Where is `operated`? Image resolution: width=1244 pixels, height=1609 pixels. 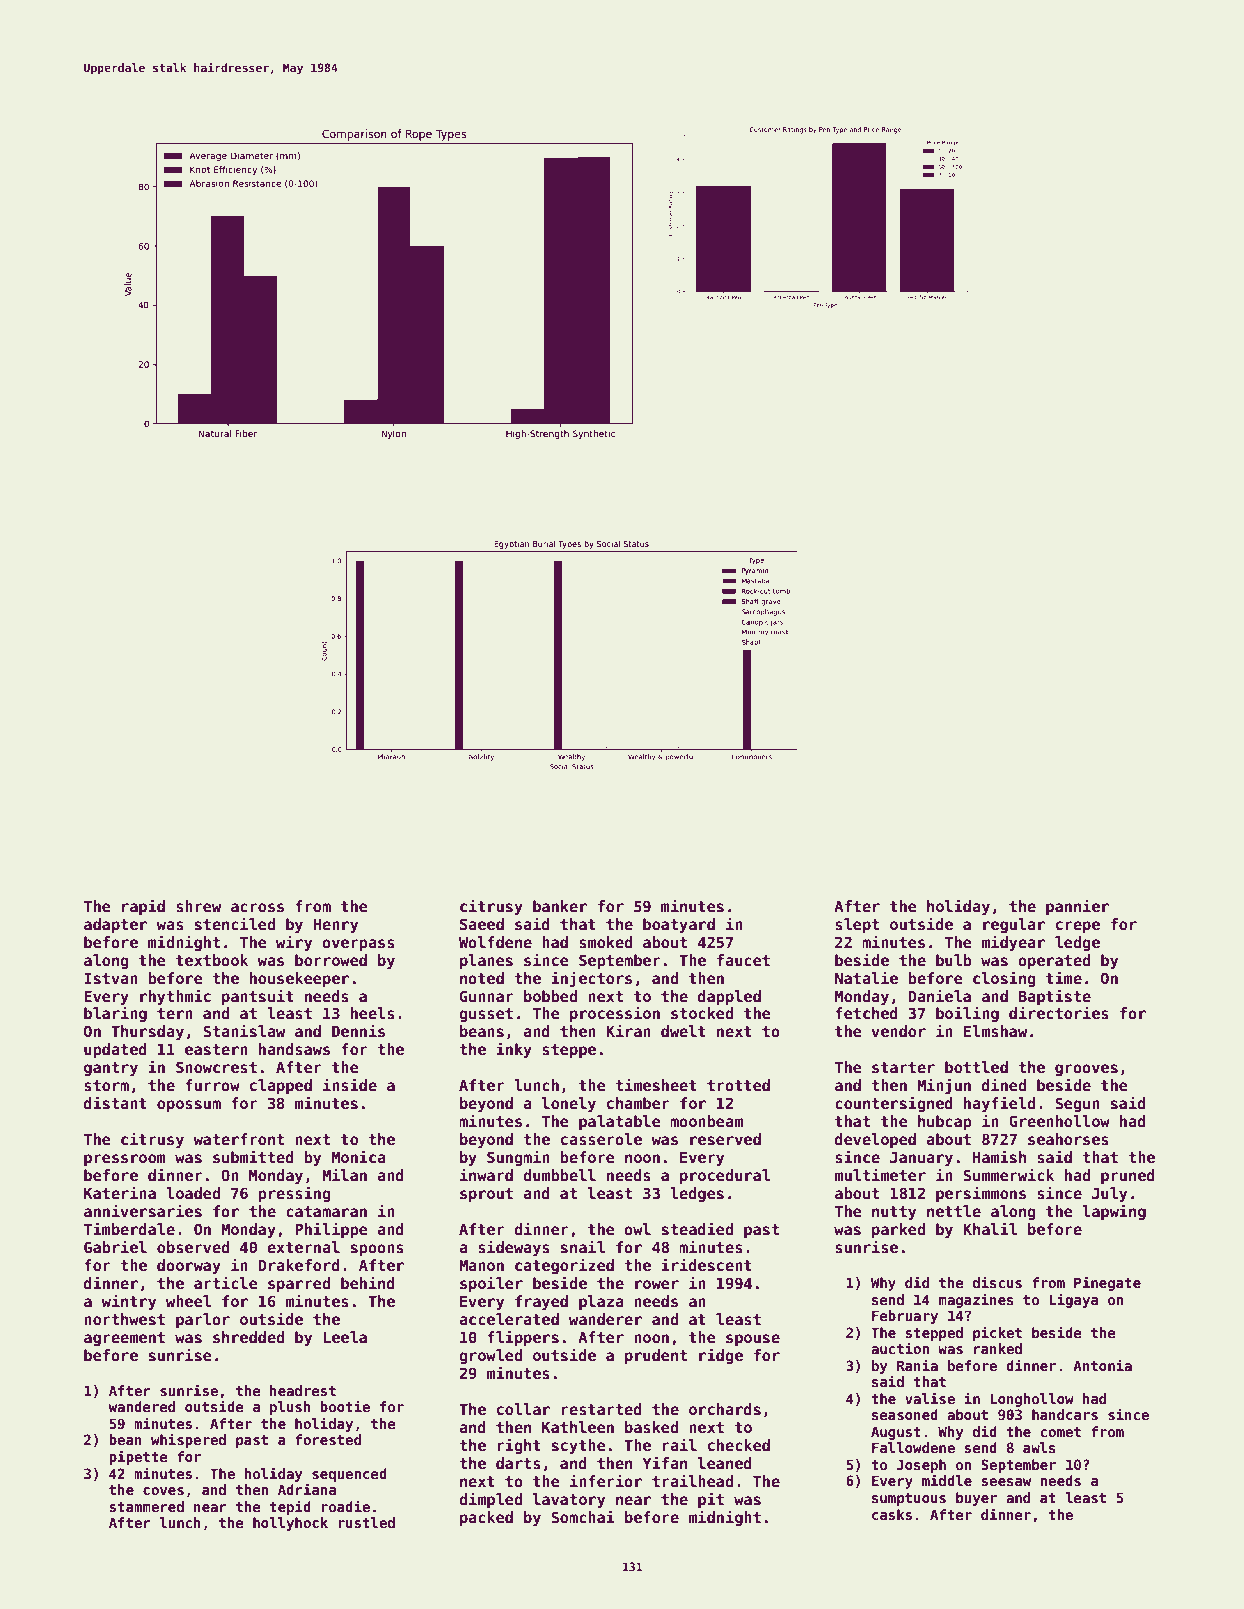
operated is located at coordinates (1054, 961).
